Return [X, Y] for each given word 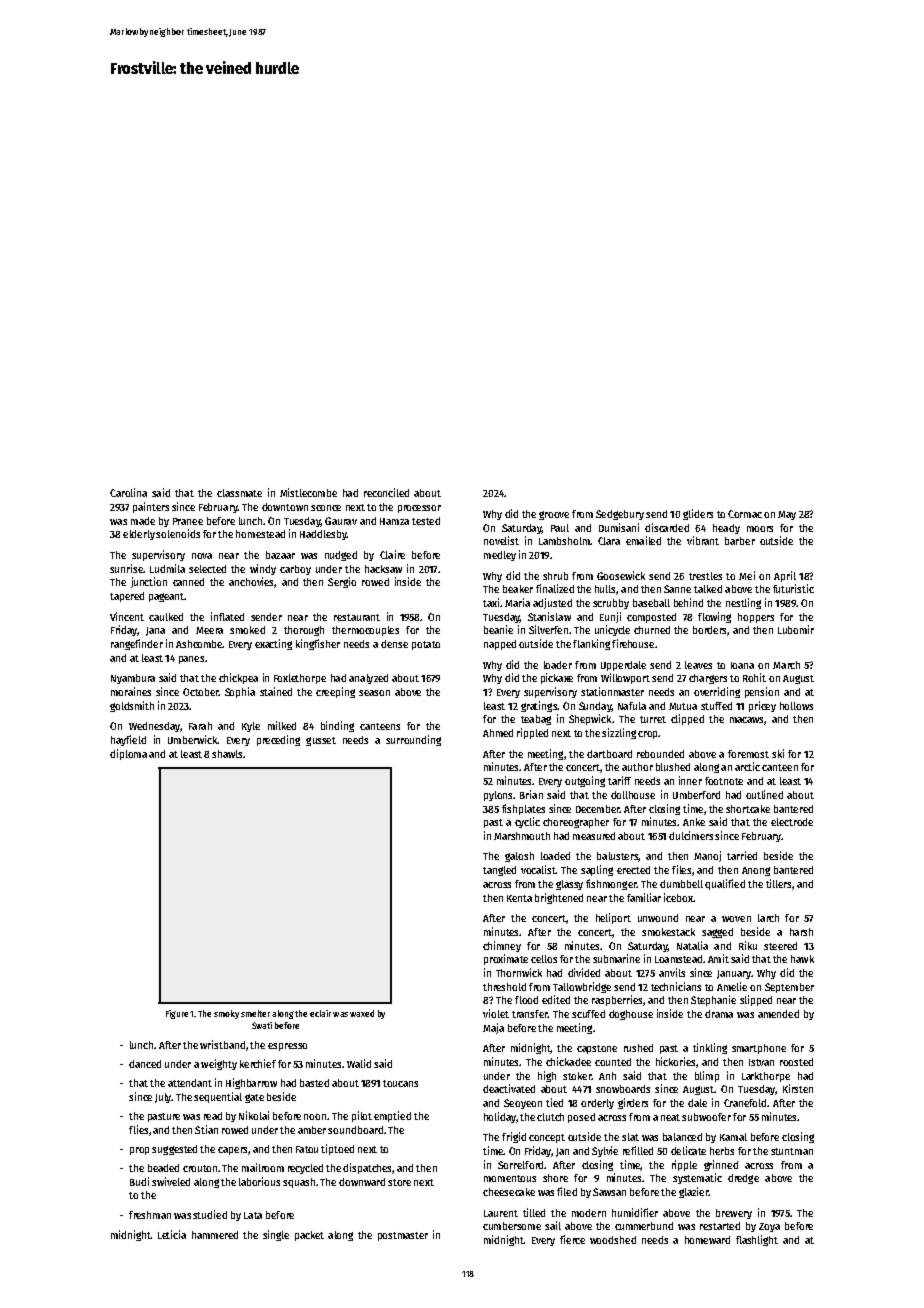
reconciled [386, 492]
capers [232, 1151]
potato [426, 645]
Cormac [745, 514]
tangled [499, 871]
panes [191, 660]
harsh [801, 932]
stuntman [792, 1151]
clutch [550, 1117]
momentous [510, 1178]
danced [145, 1064]
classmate [239, 493]
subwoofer [706, 1117]
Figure [177, 1014]
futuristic [793, 588]
